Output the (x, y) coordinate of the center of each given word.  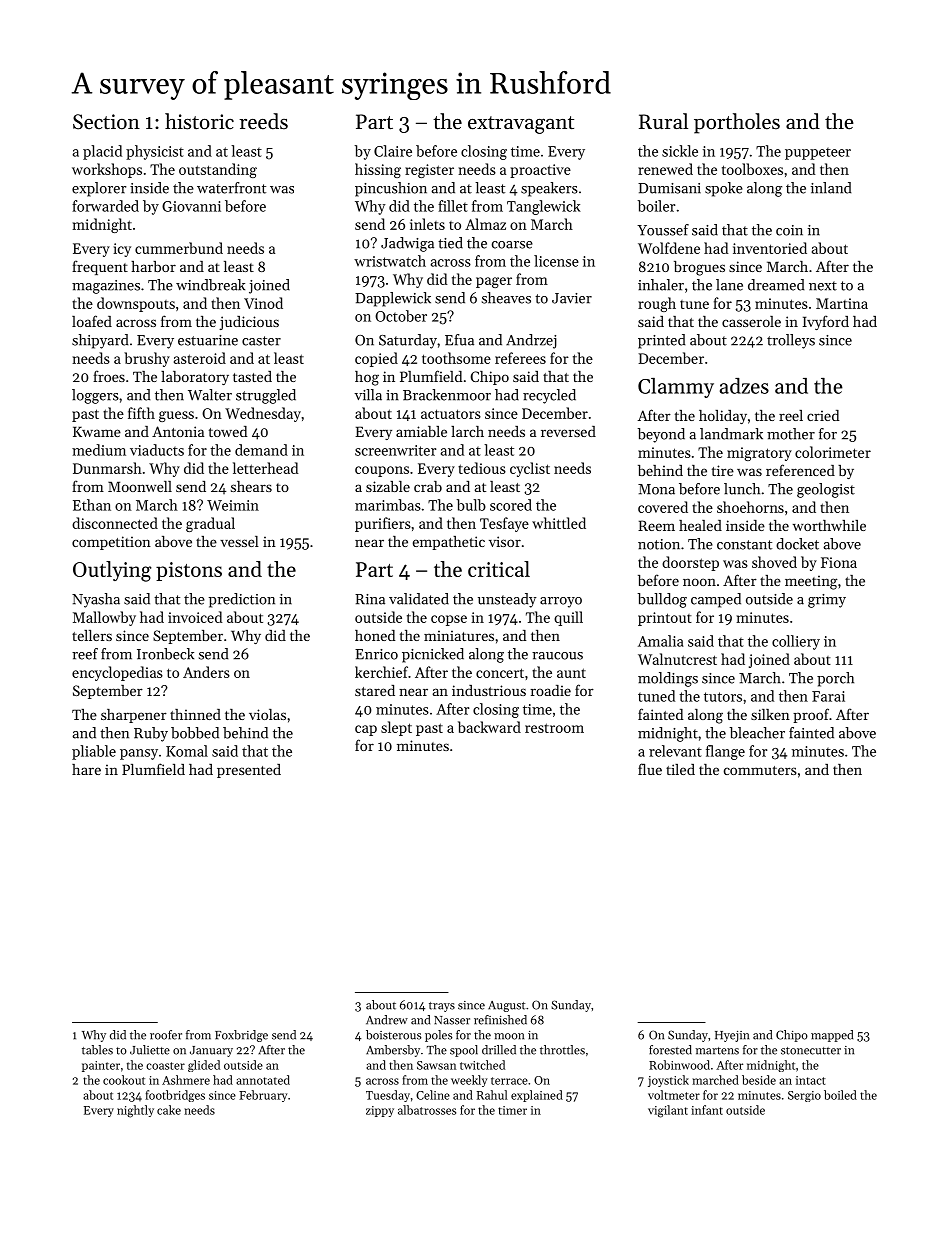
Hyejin (732, 1036)
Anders (206, 672)
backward (489, 727)
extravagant (521, 125)
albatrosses (427, 1110)
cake (169, 1110)
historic (199, 121)
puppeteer (818, 153)
